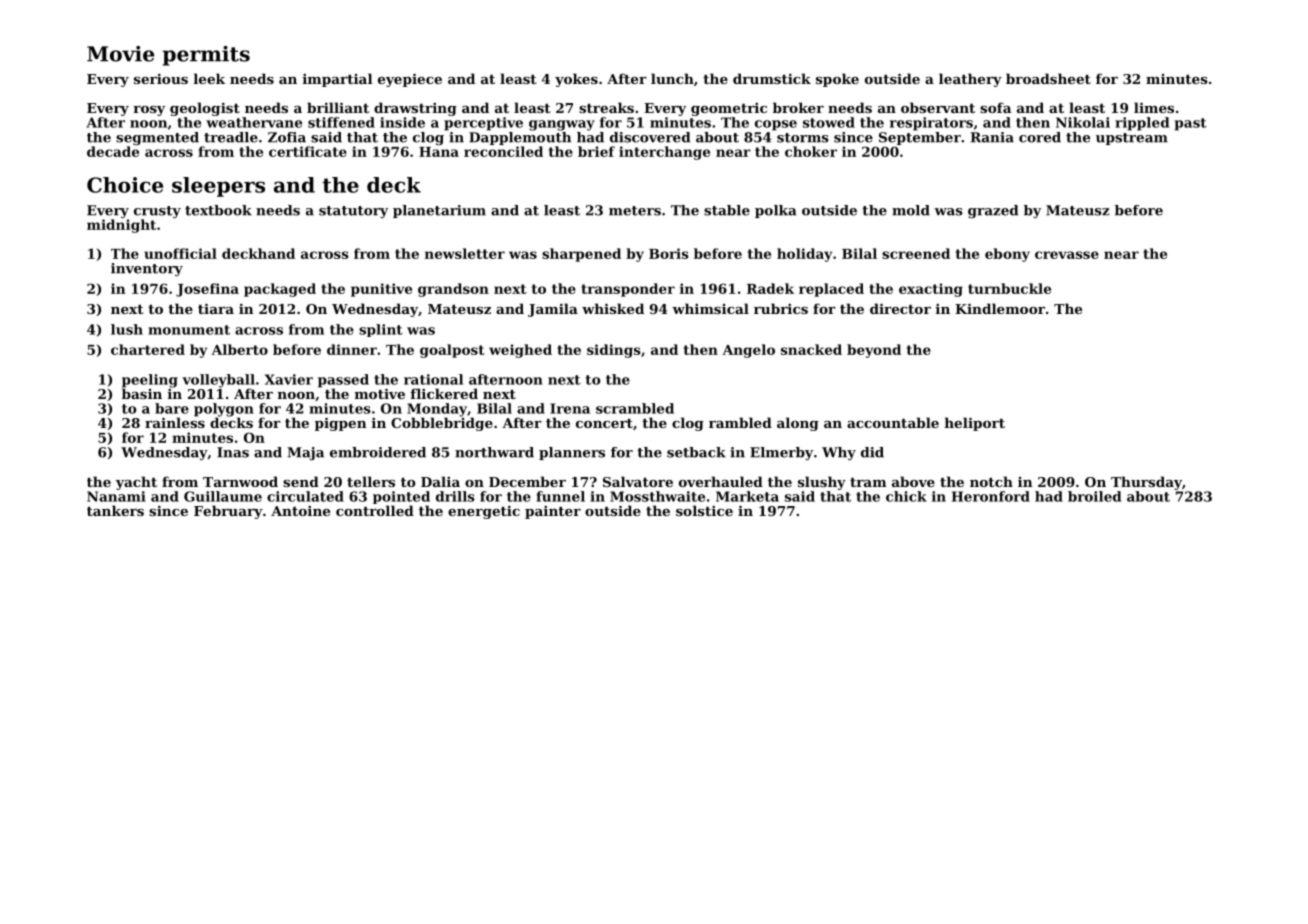  What do you see at coordinates (216, 308) in the image?
I see `tiara` at bounding box center [216, 308].
